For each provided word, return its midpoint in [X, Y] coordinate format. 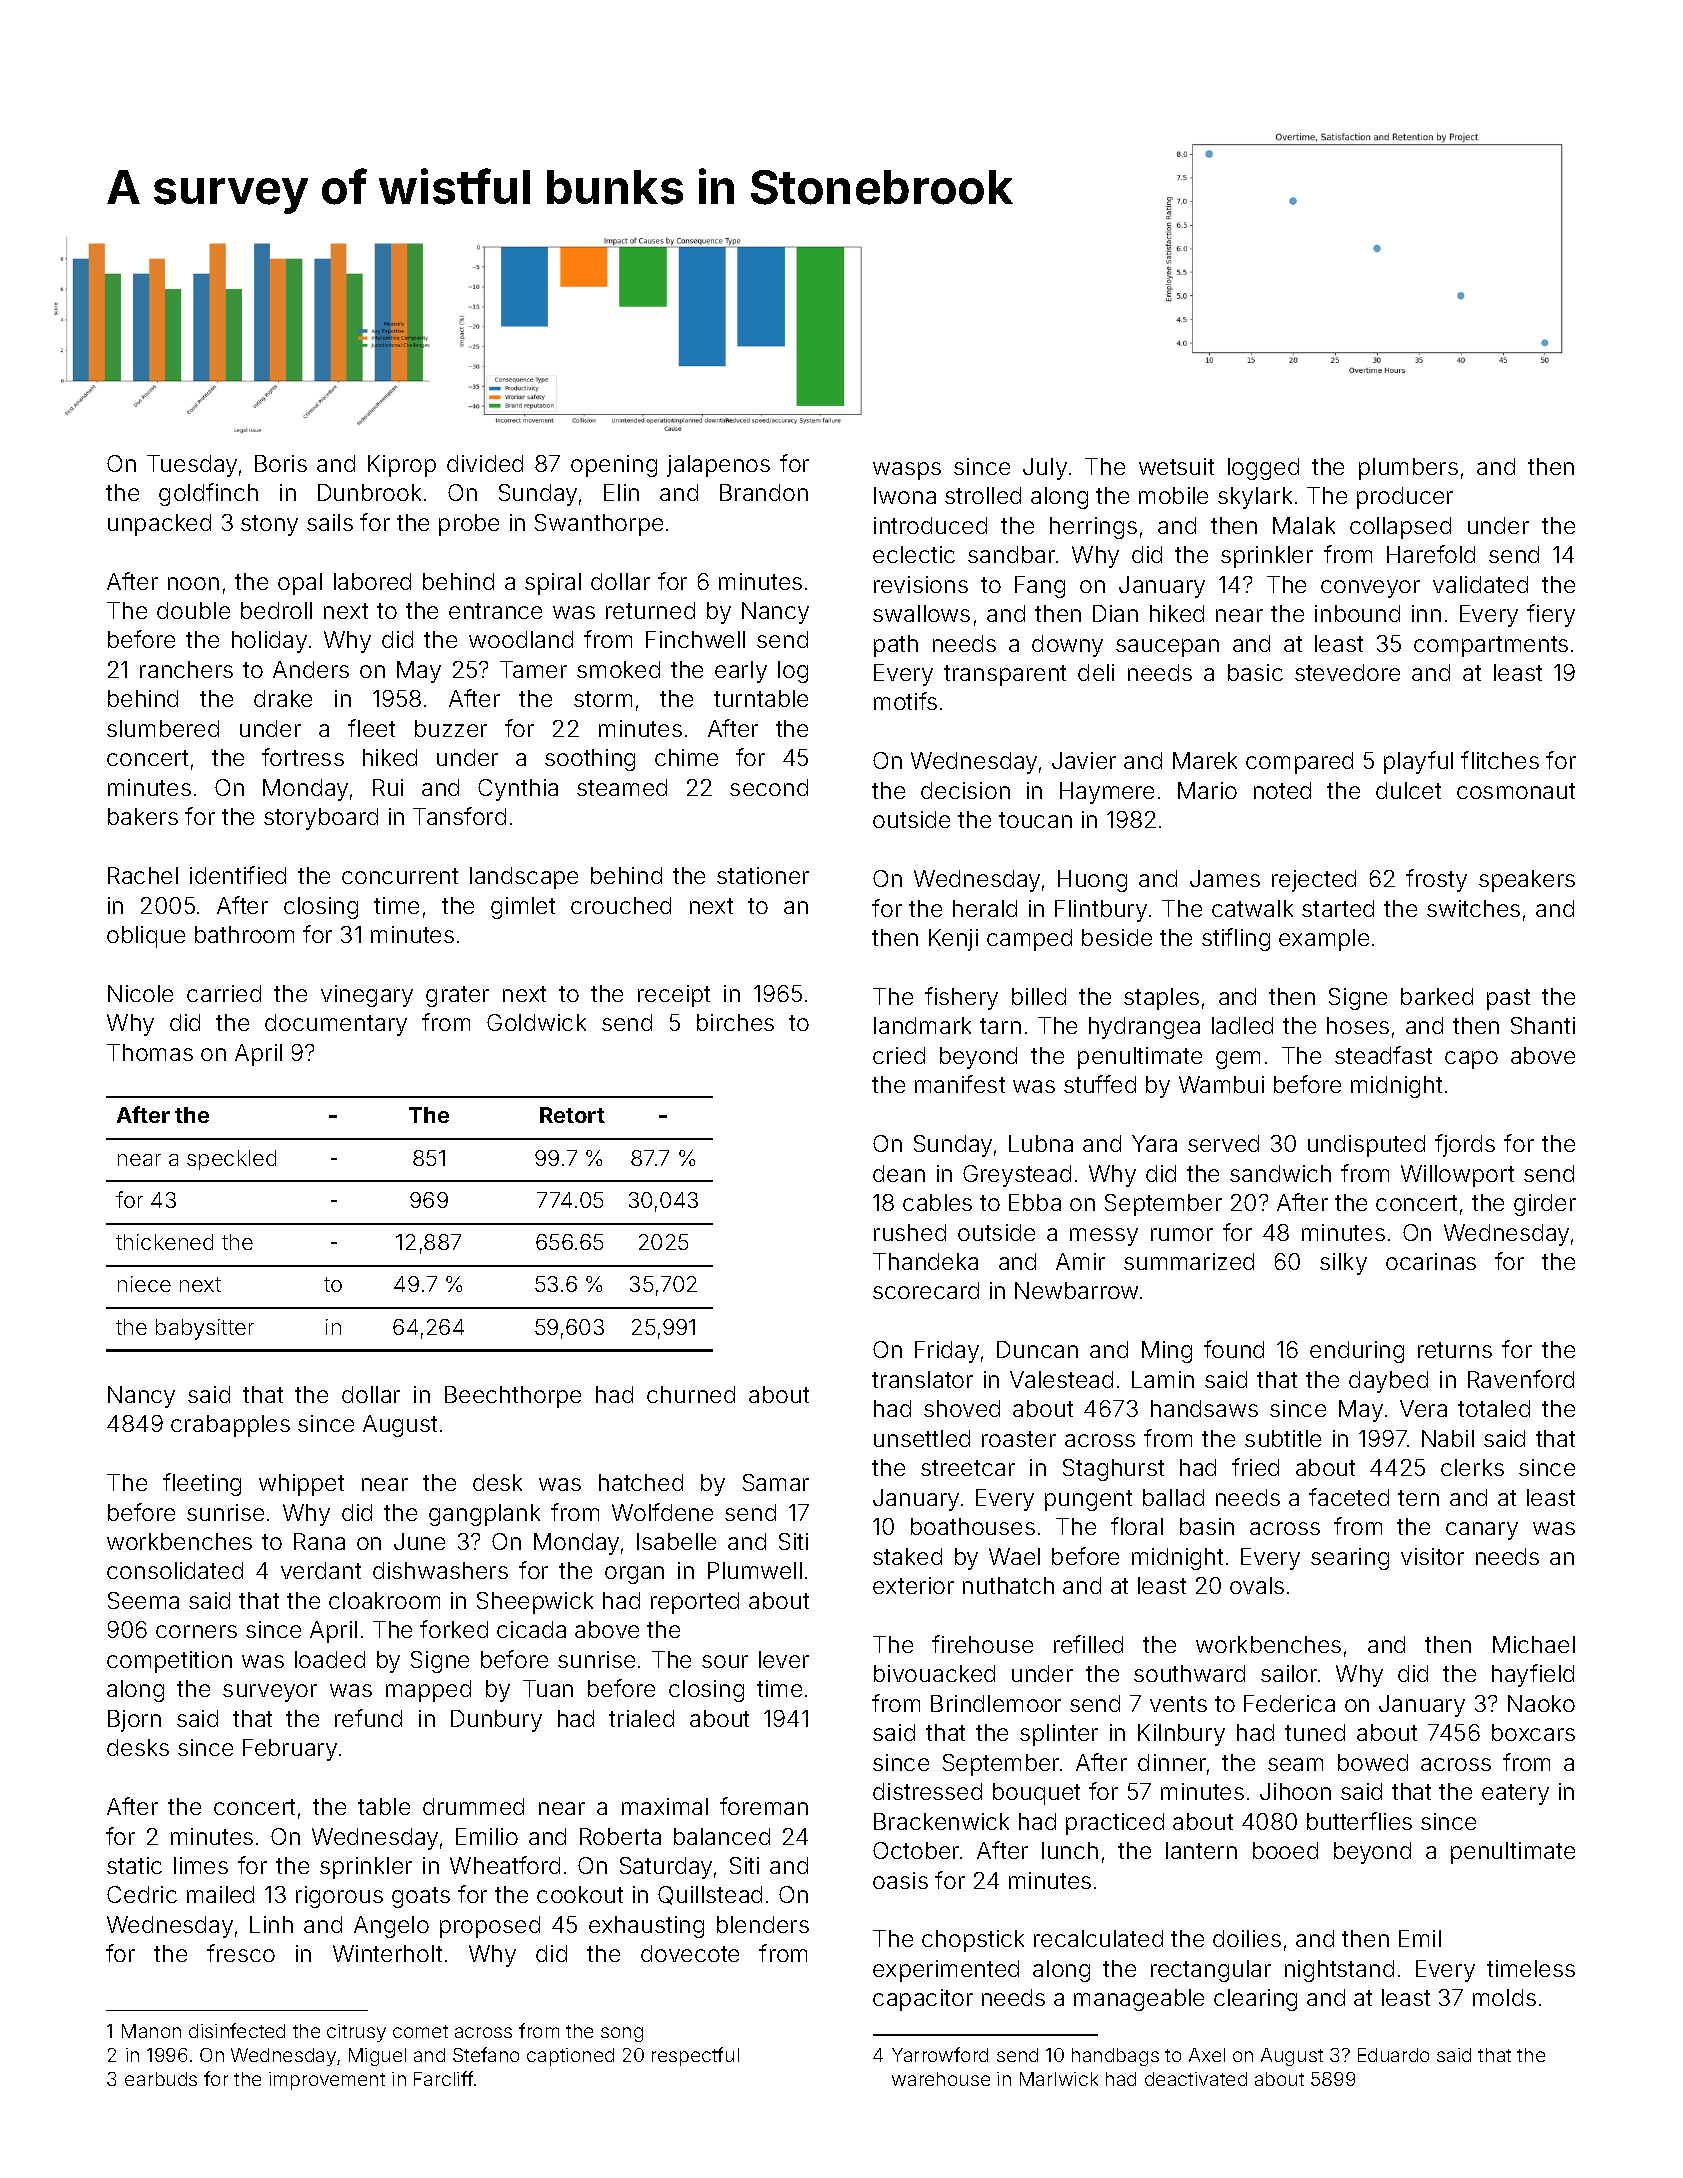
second [769, 787]
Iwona [905, 495]
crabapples [230, 1426]
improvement [327, 2081]
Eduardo [1393, 2055]
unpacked [159, 525]
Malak [1304, 525]
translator [922, 1379]
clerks [1472, 1467]
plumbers [1408, 469]
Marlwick [1059, 2079]
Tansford [459, 816]
